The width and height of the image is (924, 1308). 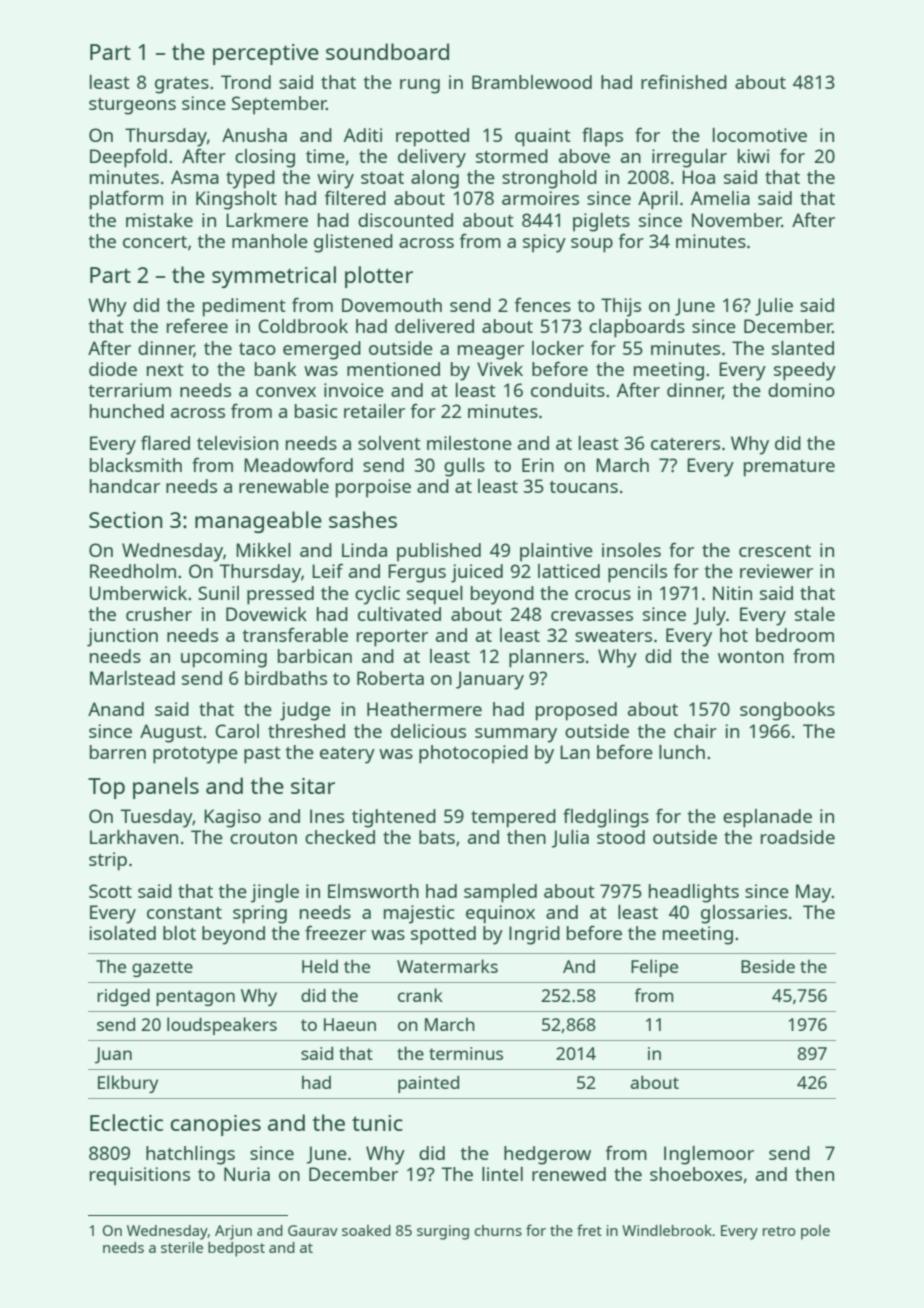 What do you see at coordinates (134, 837) in the image?
I see `Larkhaven` at bounding box center [134, 837].
